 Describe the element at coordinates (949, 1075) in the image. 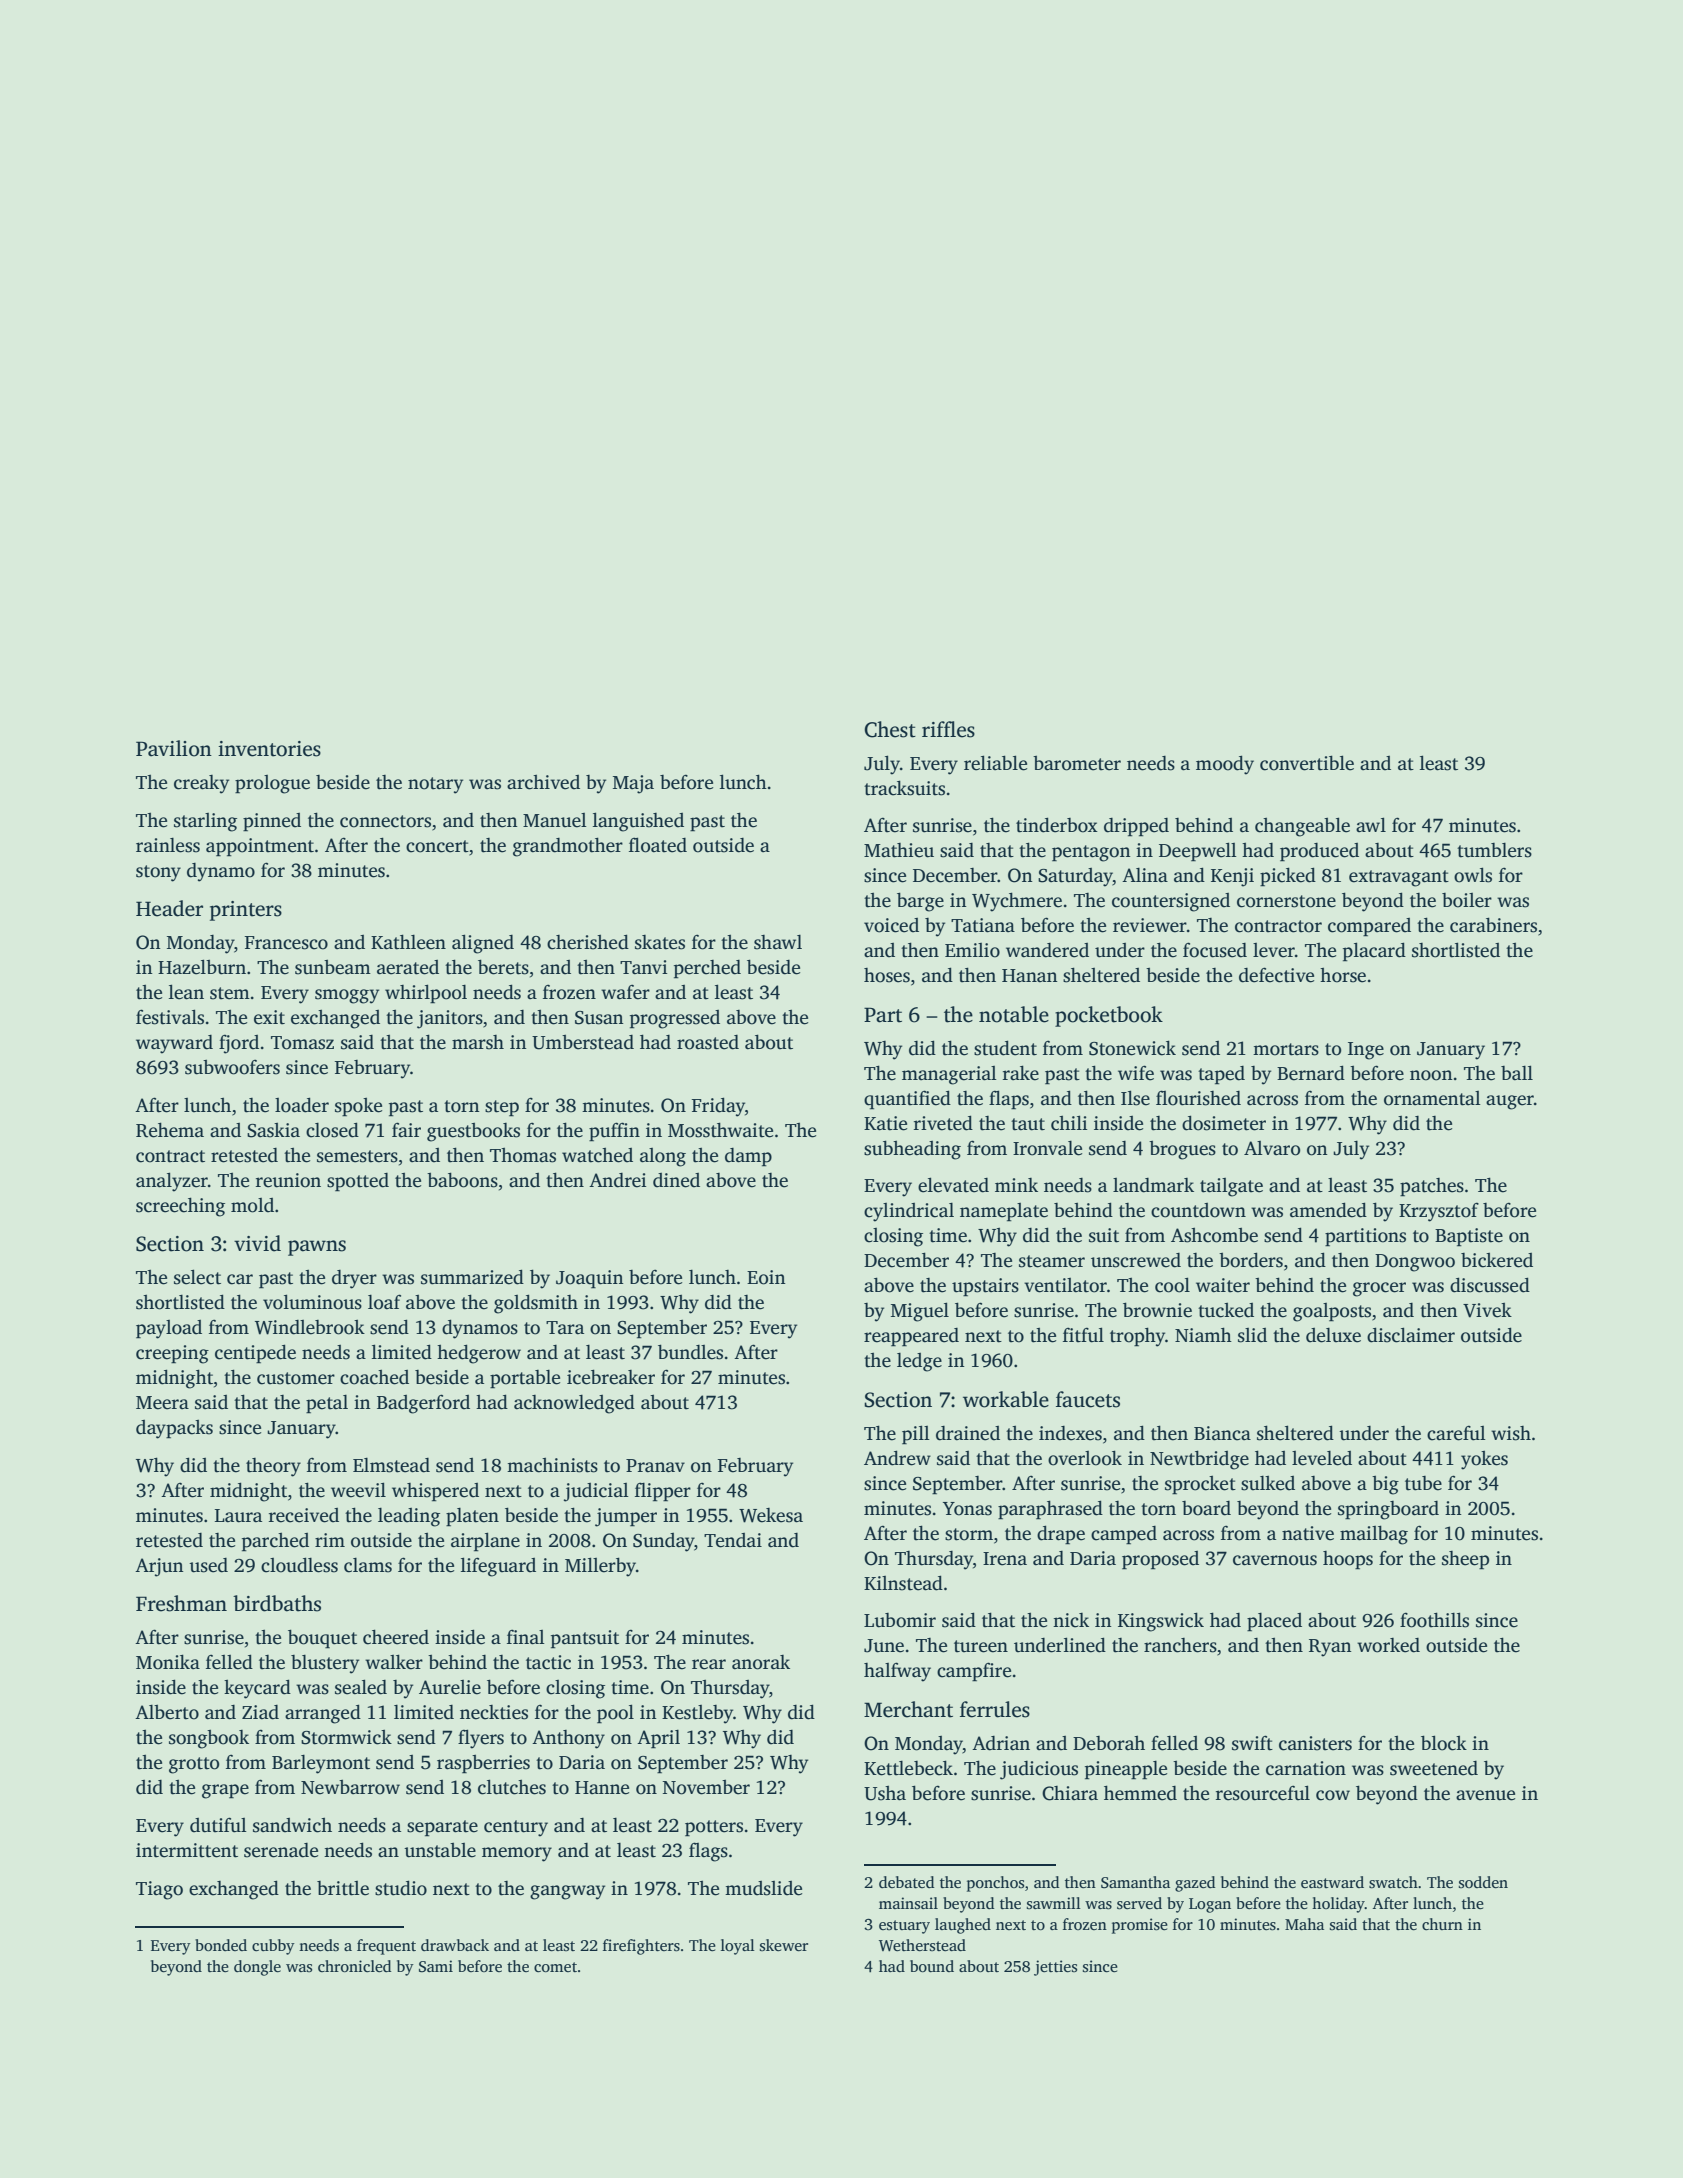

I see `managerial` at that location.
